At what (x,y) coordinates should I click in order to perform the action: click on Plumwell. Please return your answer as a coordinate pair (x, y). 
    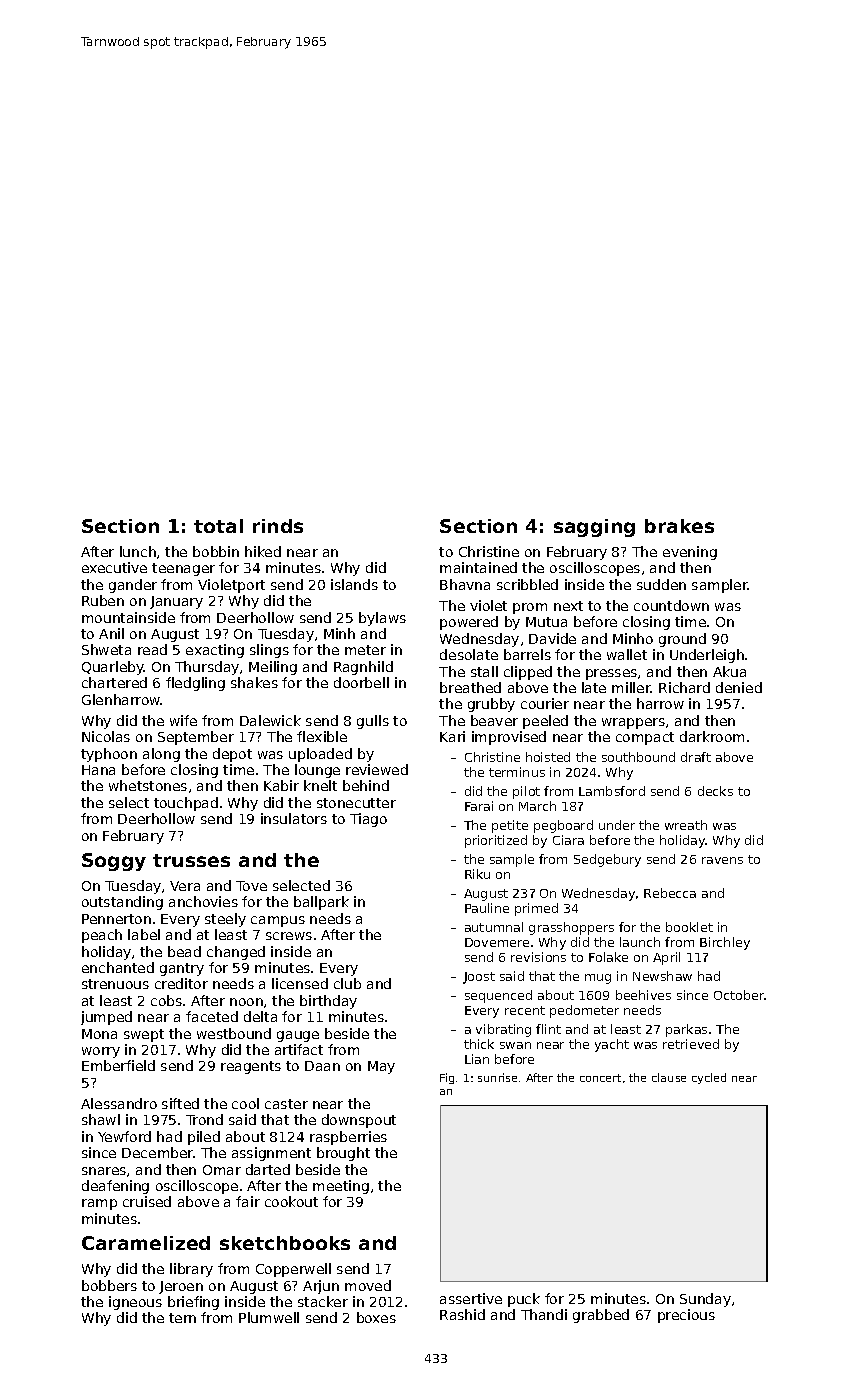
    Looking at the image, I should click on (269, 1317).
